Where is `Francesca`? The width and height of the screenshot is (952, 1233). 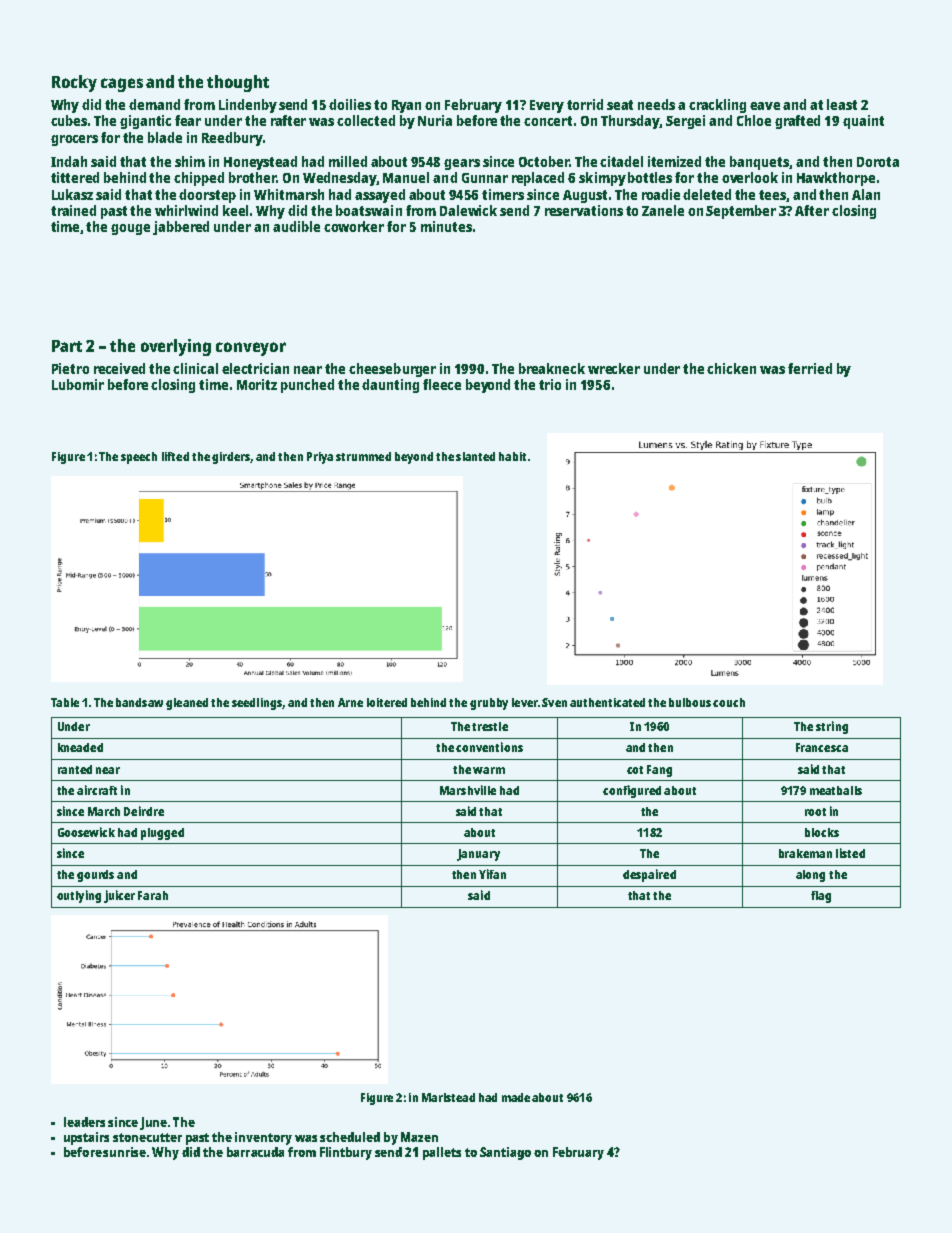 Francesca is located at coordinates (822, 747).
